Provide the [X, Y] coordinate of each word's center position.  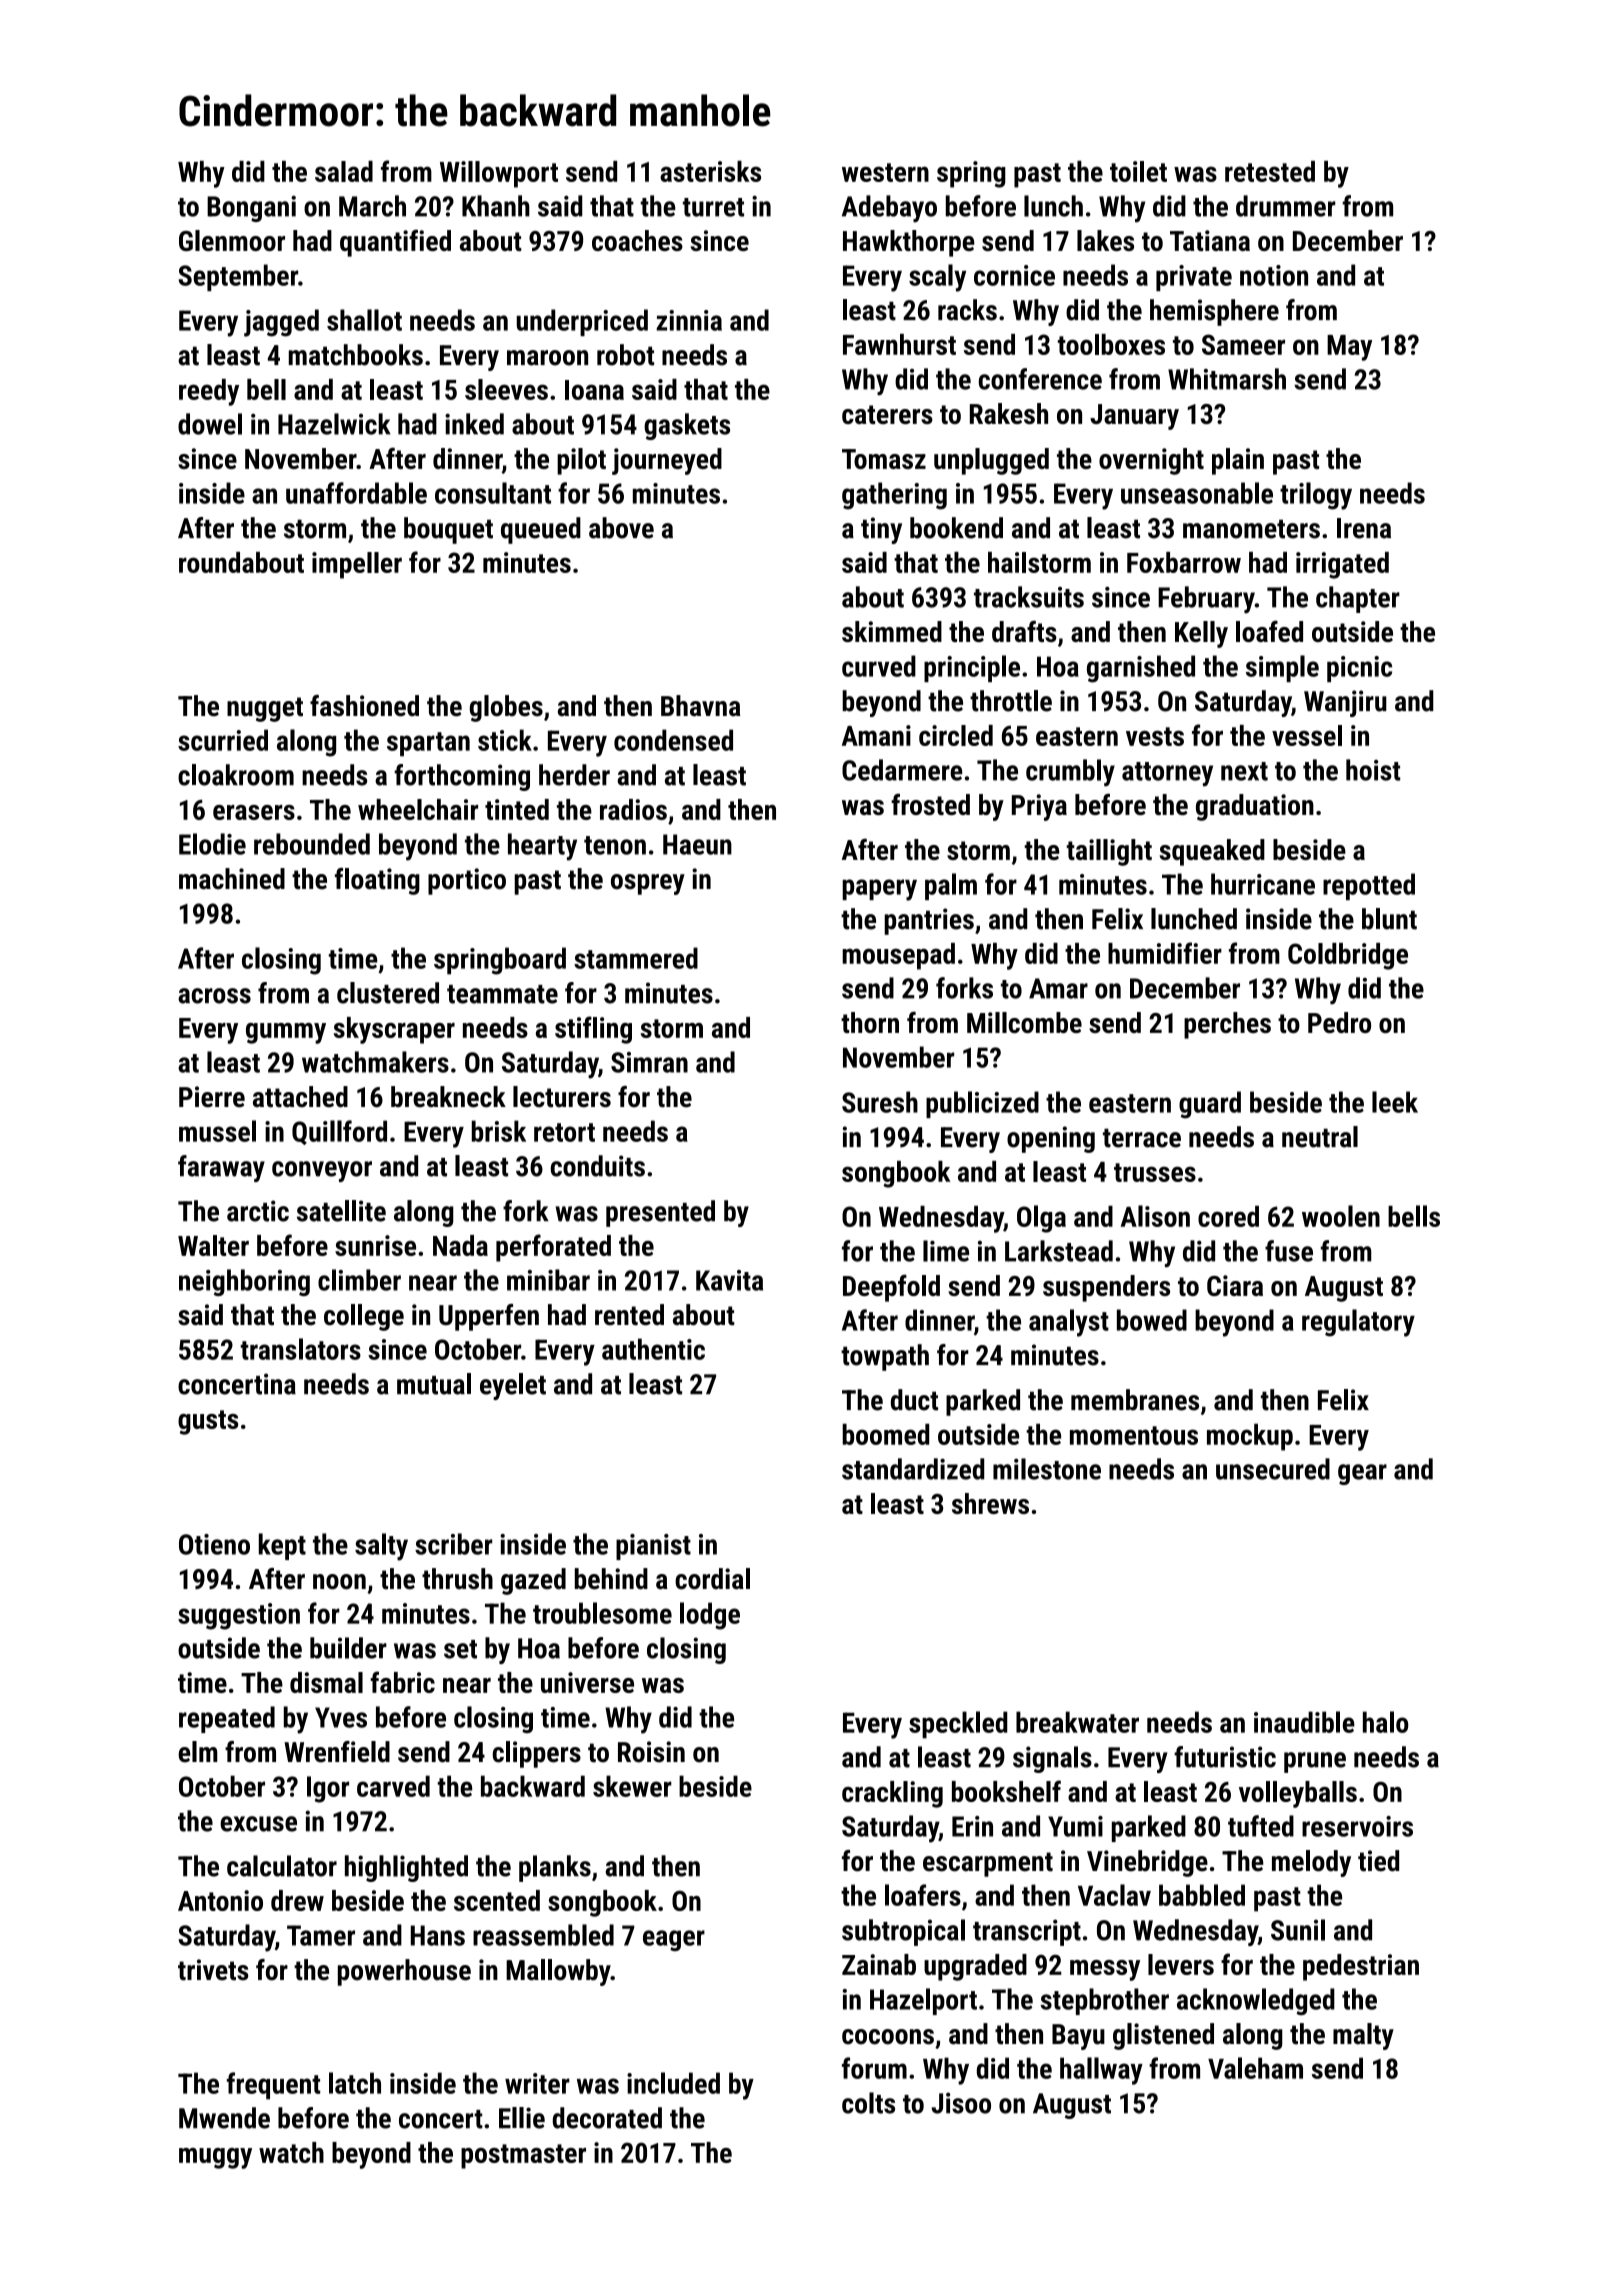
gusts [208, 1422]
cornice [1014, 275]
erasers [254, 812]
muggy [215, 2158]
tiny [881, 530]
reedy [209, 392]
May [1349, 348]
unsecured [1273, 1469]
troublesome [602, 1613]
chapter [1358, 599]
